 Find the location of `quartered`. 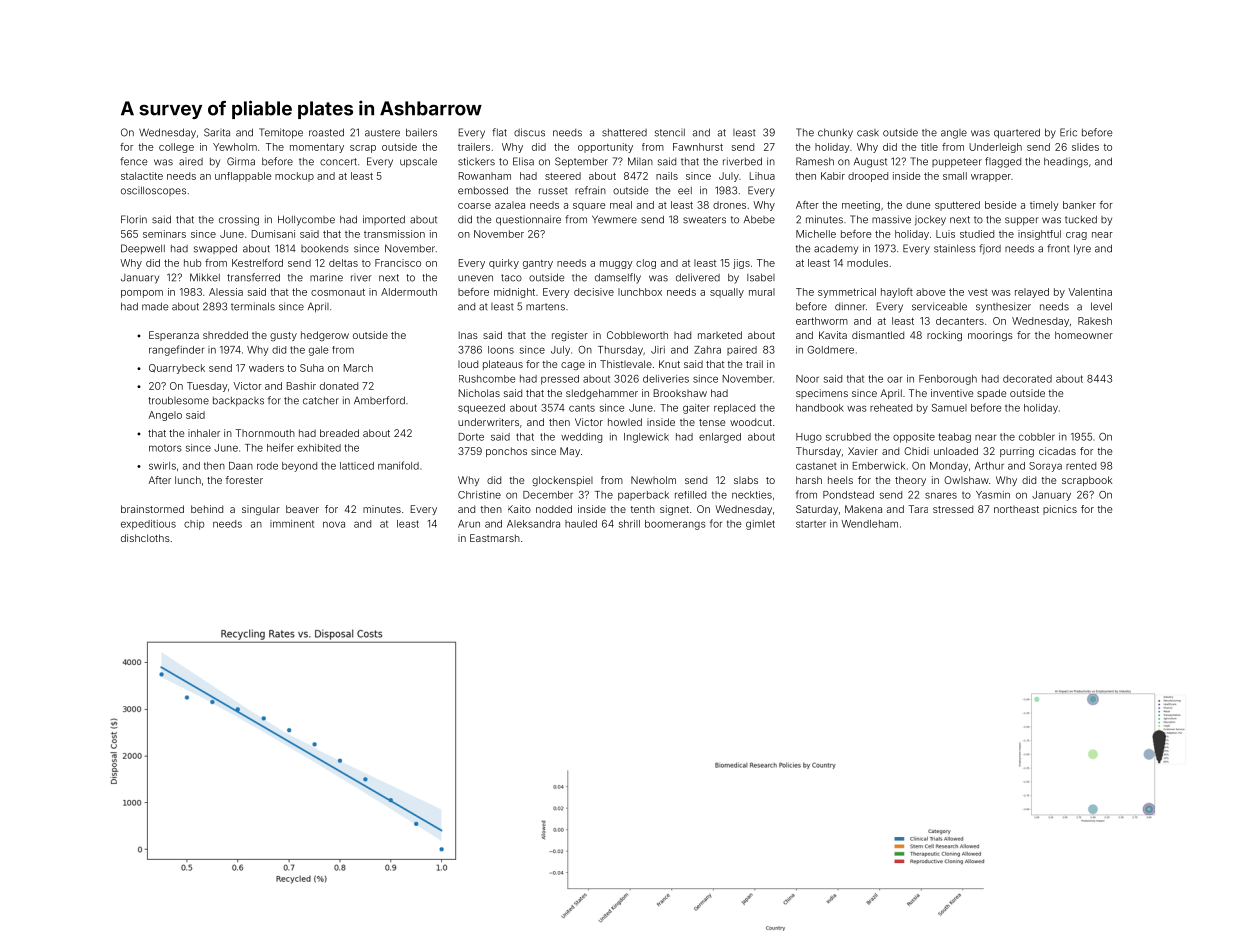

quartered is located at coordinates (1017, 133).
